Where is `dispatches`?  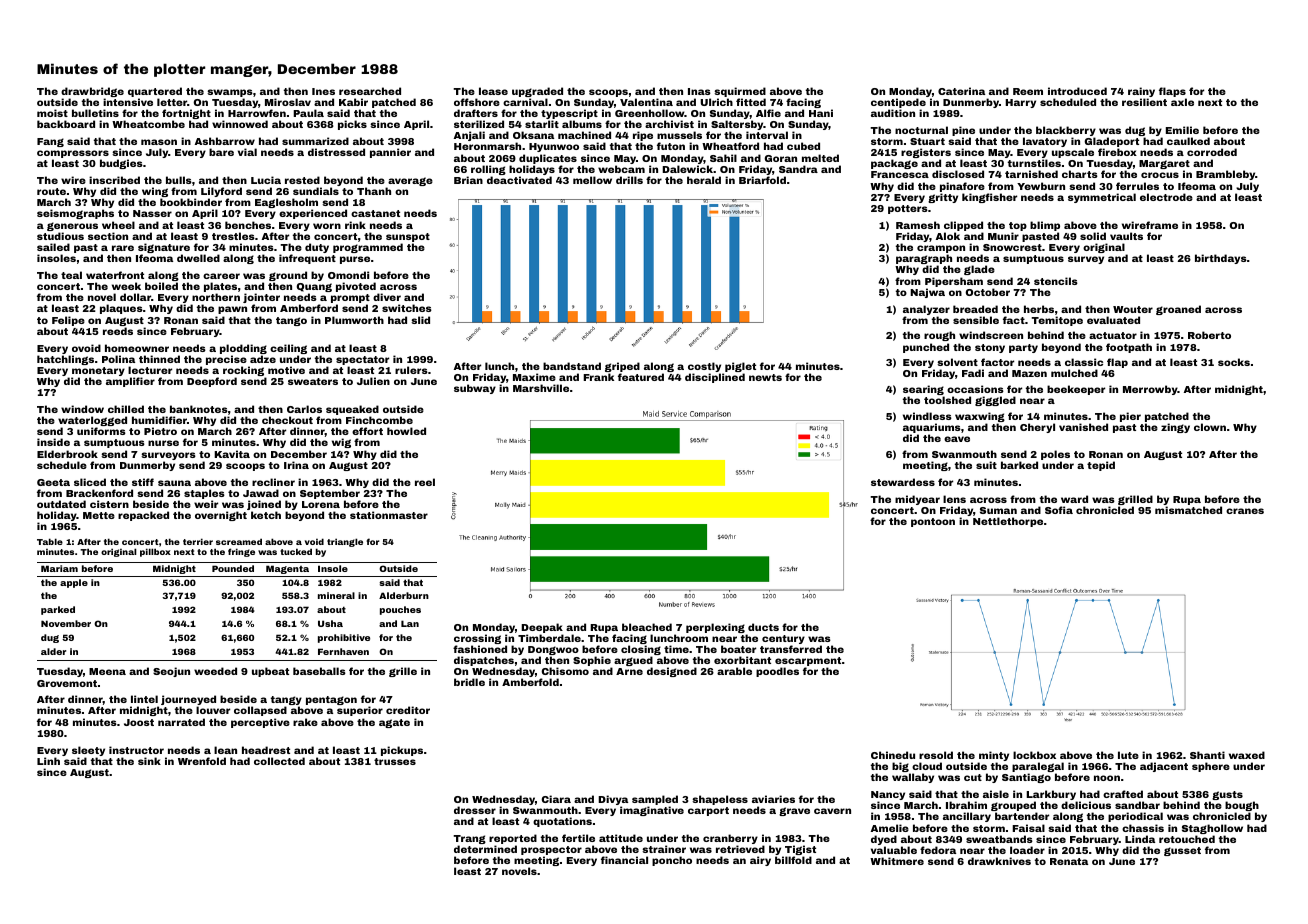
dispatches is located at coordinates (484, 661).
